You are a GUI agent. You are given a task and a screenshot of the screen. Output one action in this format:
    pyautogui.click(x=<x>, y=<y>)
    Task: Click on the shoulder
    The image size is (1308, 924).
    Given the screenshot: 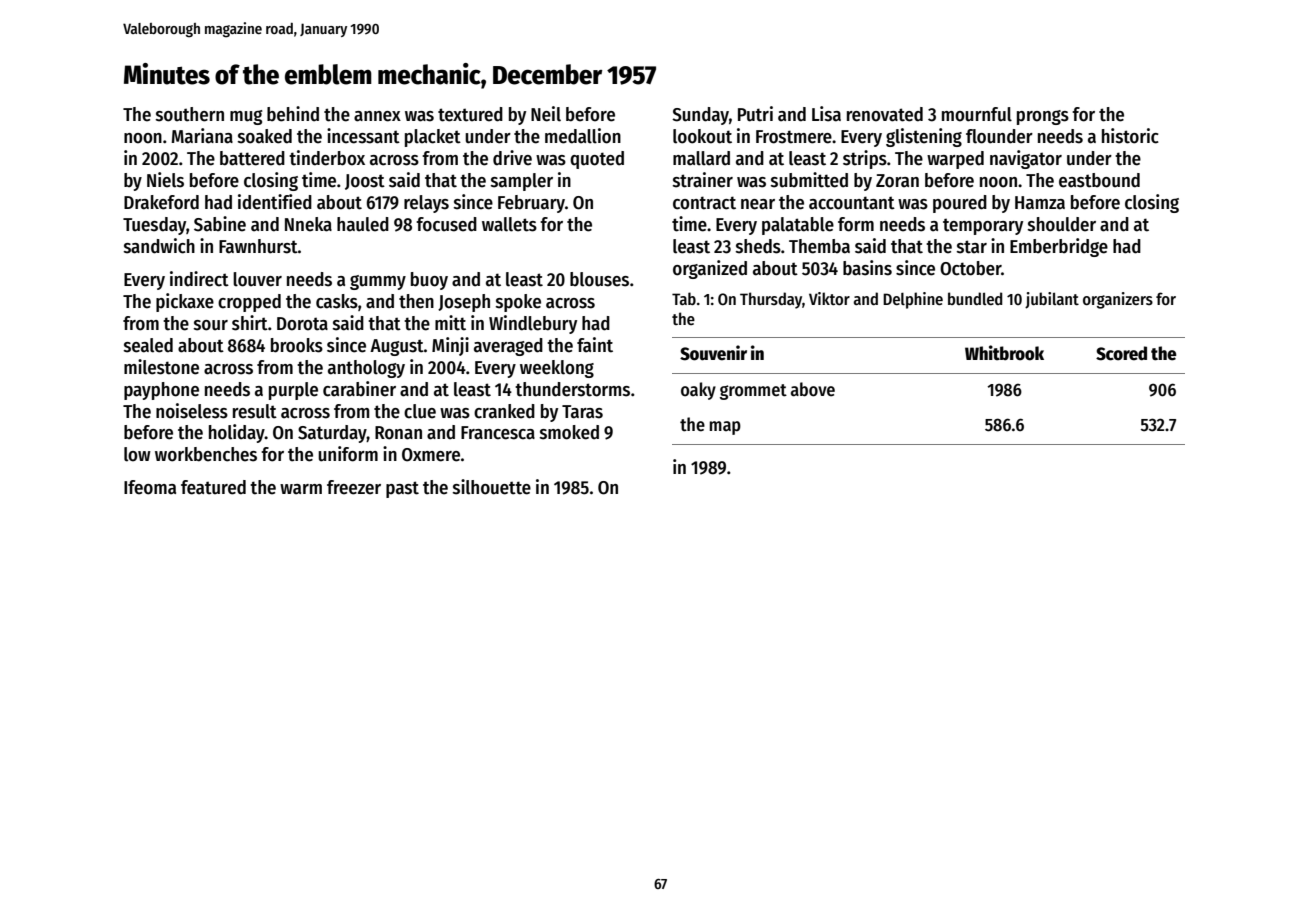 What is the action you would take?
    pyautogui.click(x=1062, y=224)
